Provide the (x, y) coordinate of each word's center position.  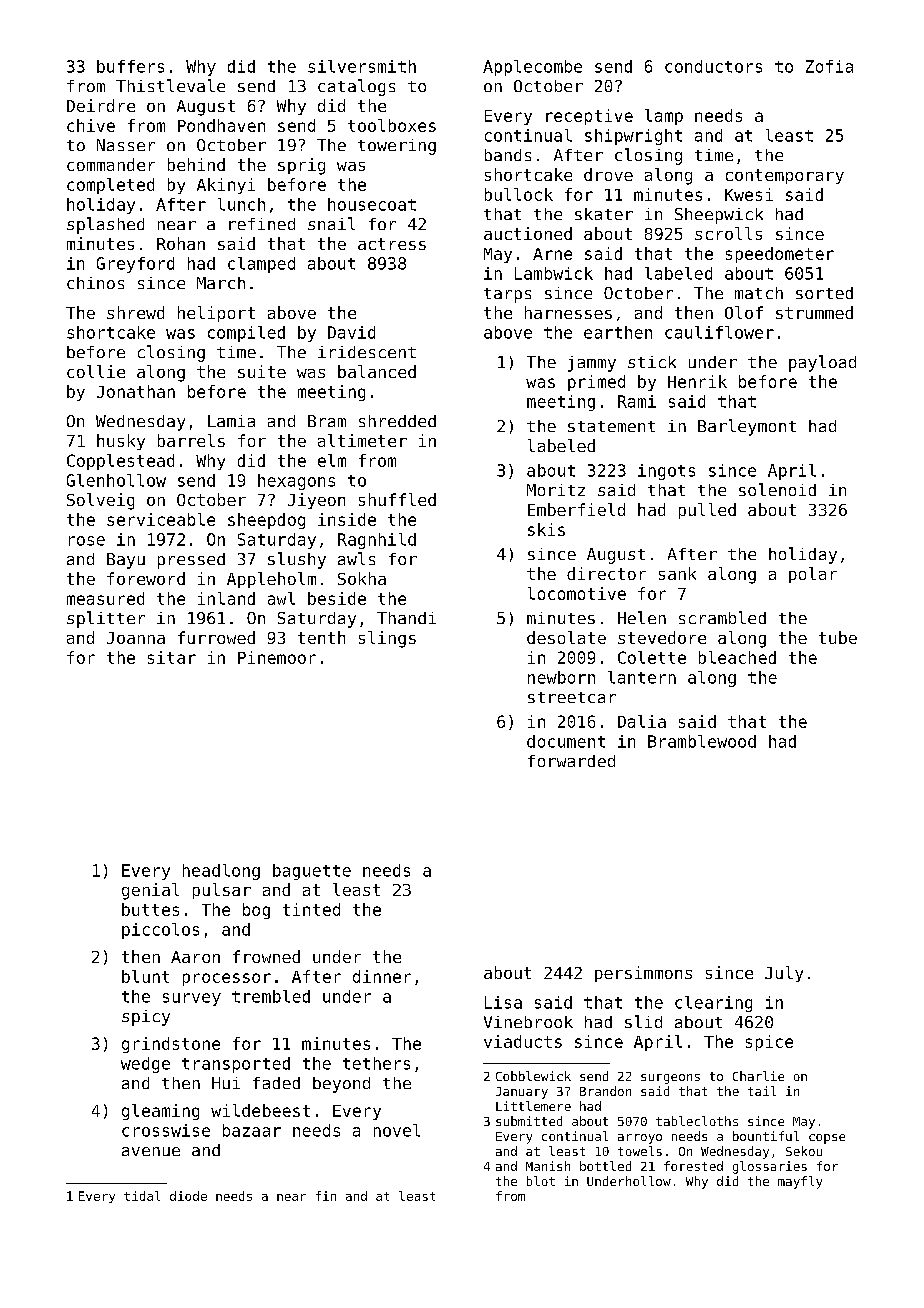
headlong (221, 872)
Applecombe (532, 68)
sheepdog (266, 521)
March (221, 283)
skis (546, 529)
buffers (130, 66)
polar (813, 575)
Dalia (642, 721)
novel (397, 1130)
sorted (824, 293)
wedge (145, 1065)
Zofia (829, 66)
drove (608, 174)
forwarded (571, 761)
